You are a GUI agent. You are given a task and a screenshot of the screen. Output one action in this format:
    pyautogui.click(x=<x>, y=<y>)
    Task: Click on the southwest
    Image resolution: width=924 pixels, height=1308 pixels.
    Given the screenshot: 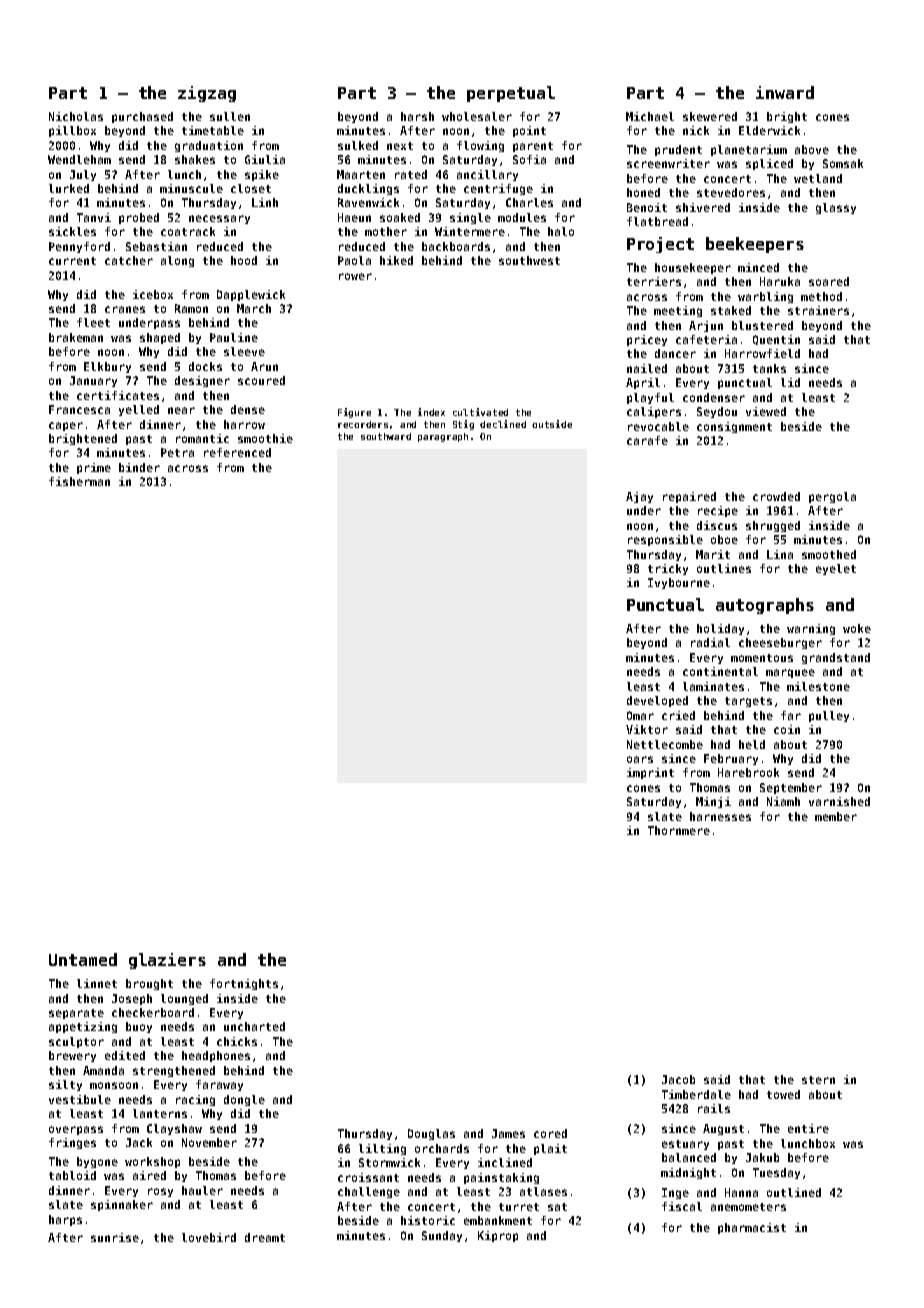 What is the action you would take?
    pyautogui.click(x=529, y=260)
